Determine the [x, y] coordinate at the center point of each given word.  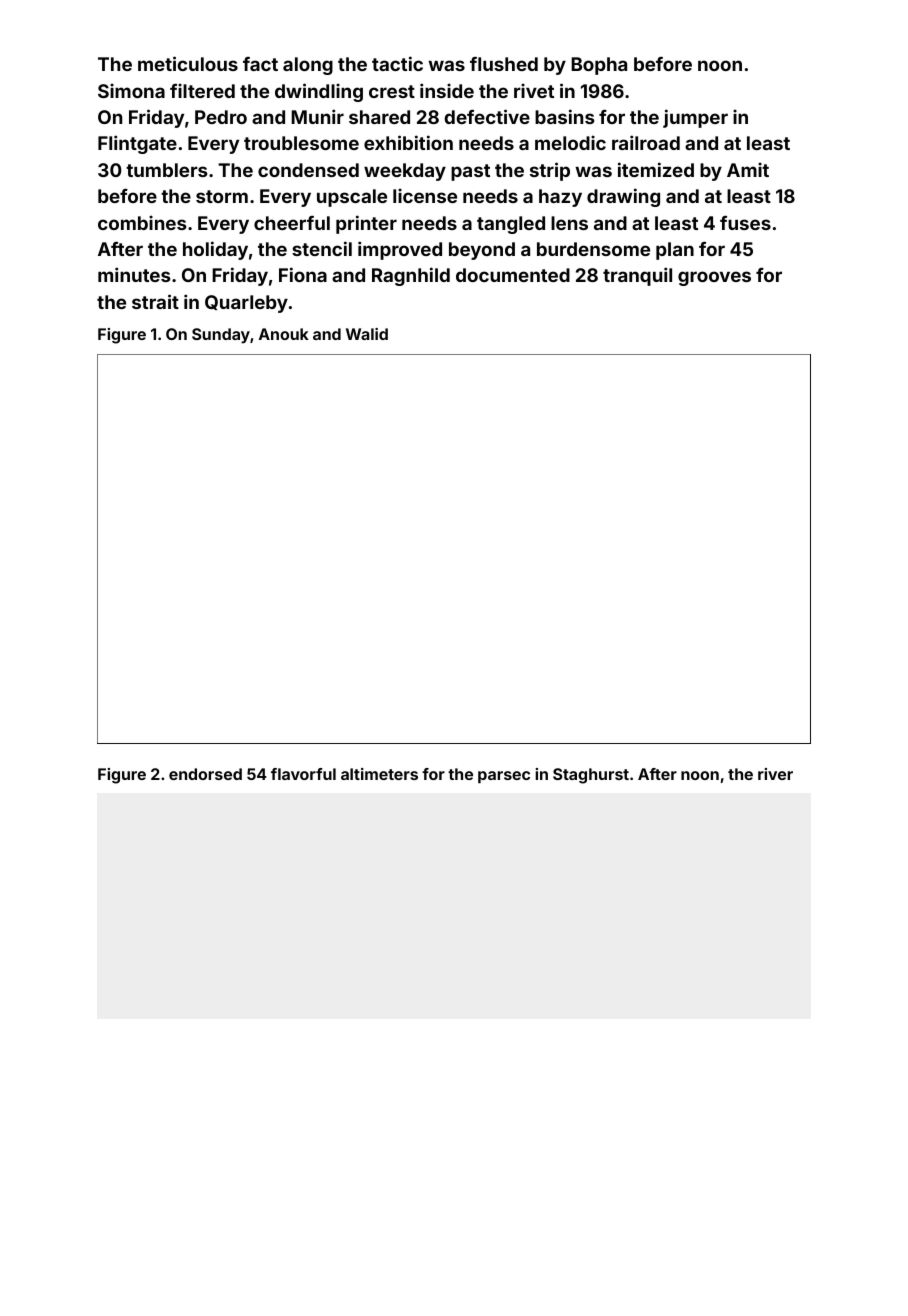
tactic [397, 63]
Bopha [599, 66]
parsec [504, 777]
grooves [714, 278]
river [775, 774]
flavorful [303, 774]
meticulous [188, 63]
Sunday [221, 336]
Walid [367, 334]
